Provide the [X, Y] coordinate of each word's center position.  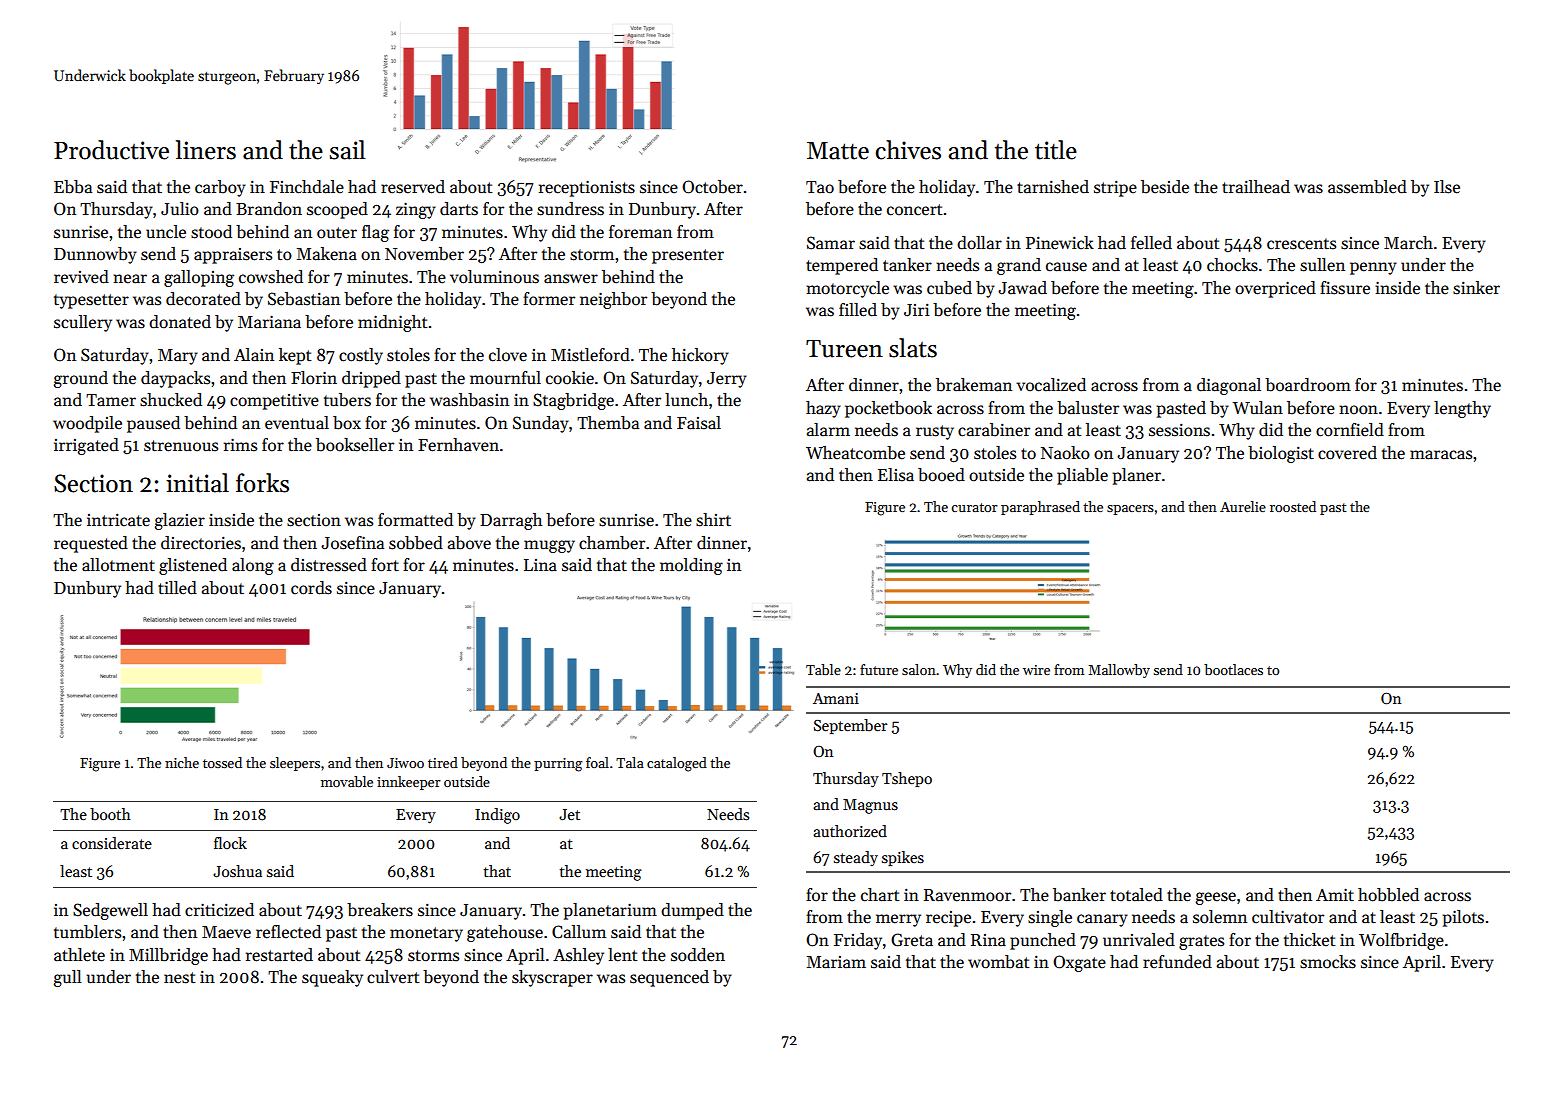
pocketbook [888, 409]
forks [262, 483]
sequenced [669, 978]
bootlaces [1233, 669]
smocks [1328, 962]
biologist [1281, 454]
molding [691, 566]
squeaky [332, 978]
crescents [1301, 244]
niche [182, 762]
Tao [820, 187]
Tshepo [907, 779]
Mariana [269, 322]
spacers [1130, 510]
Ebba [73, 187]
